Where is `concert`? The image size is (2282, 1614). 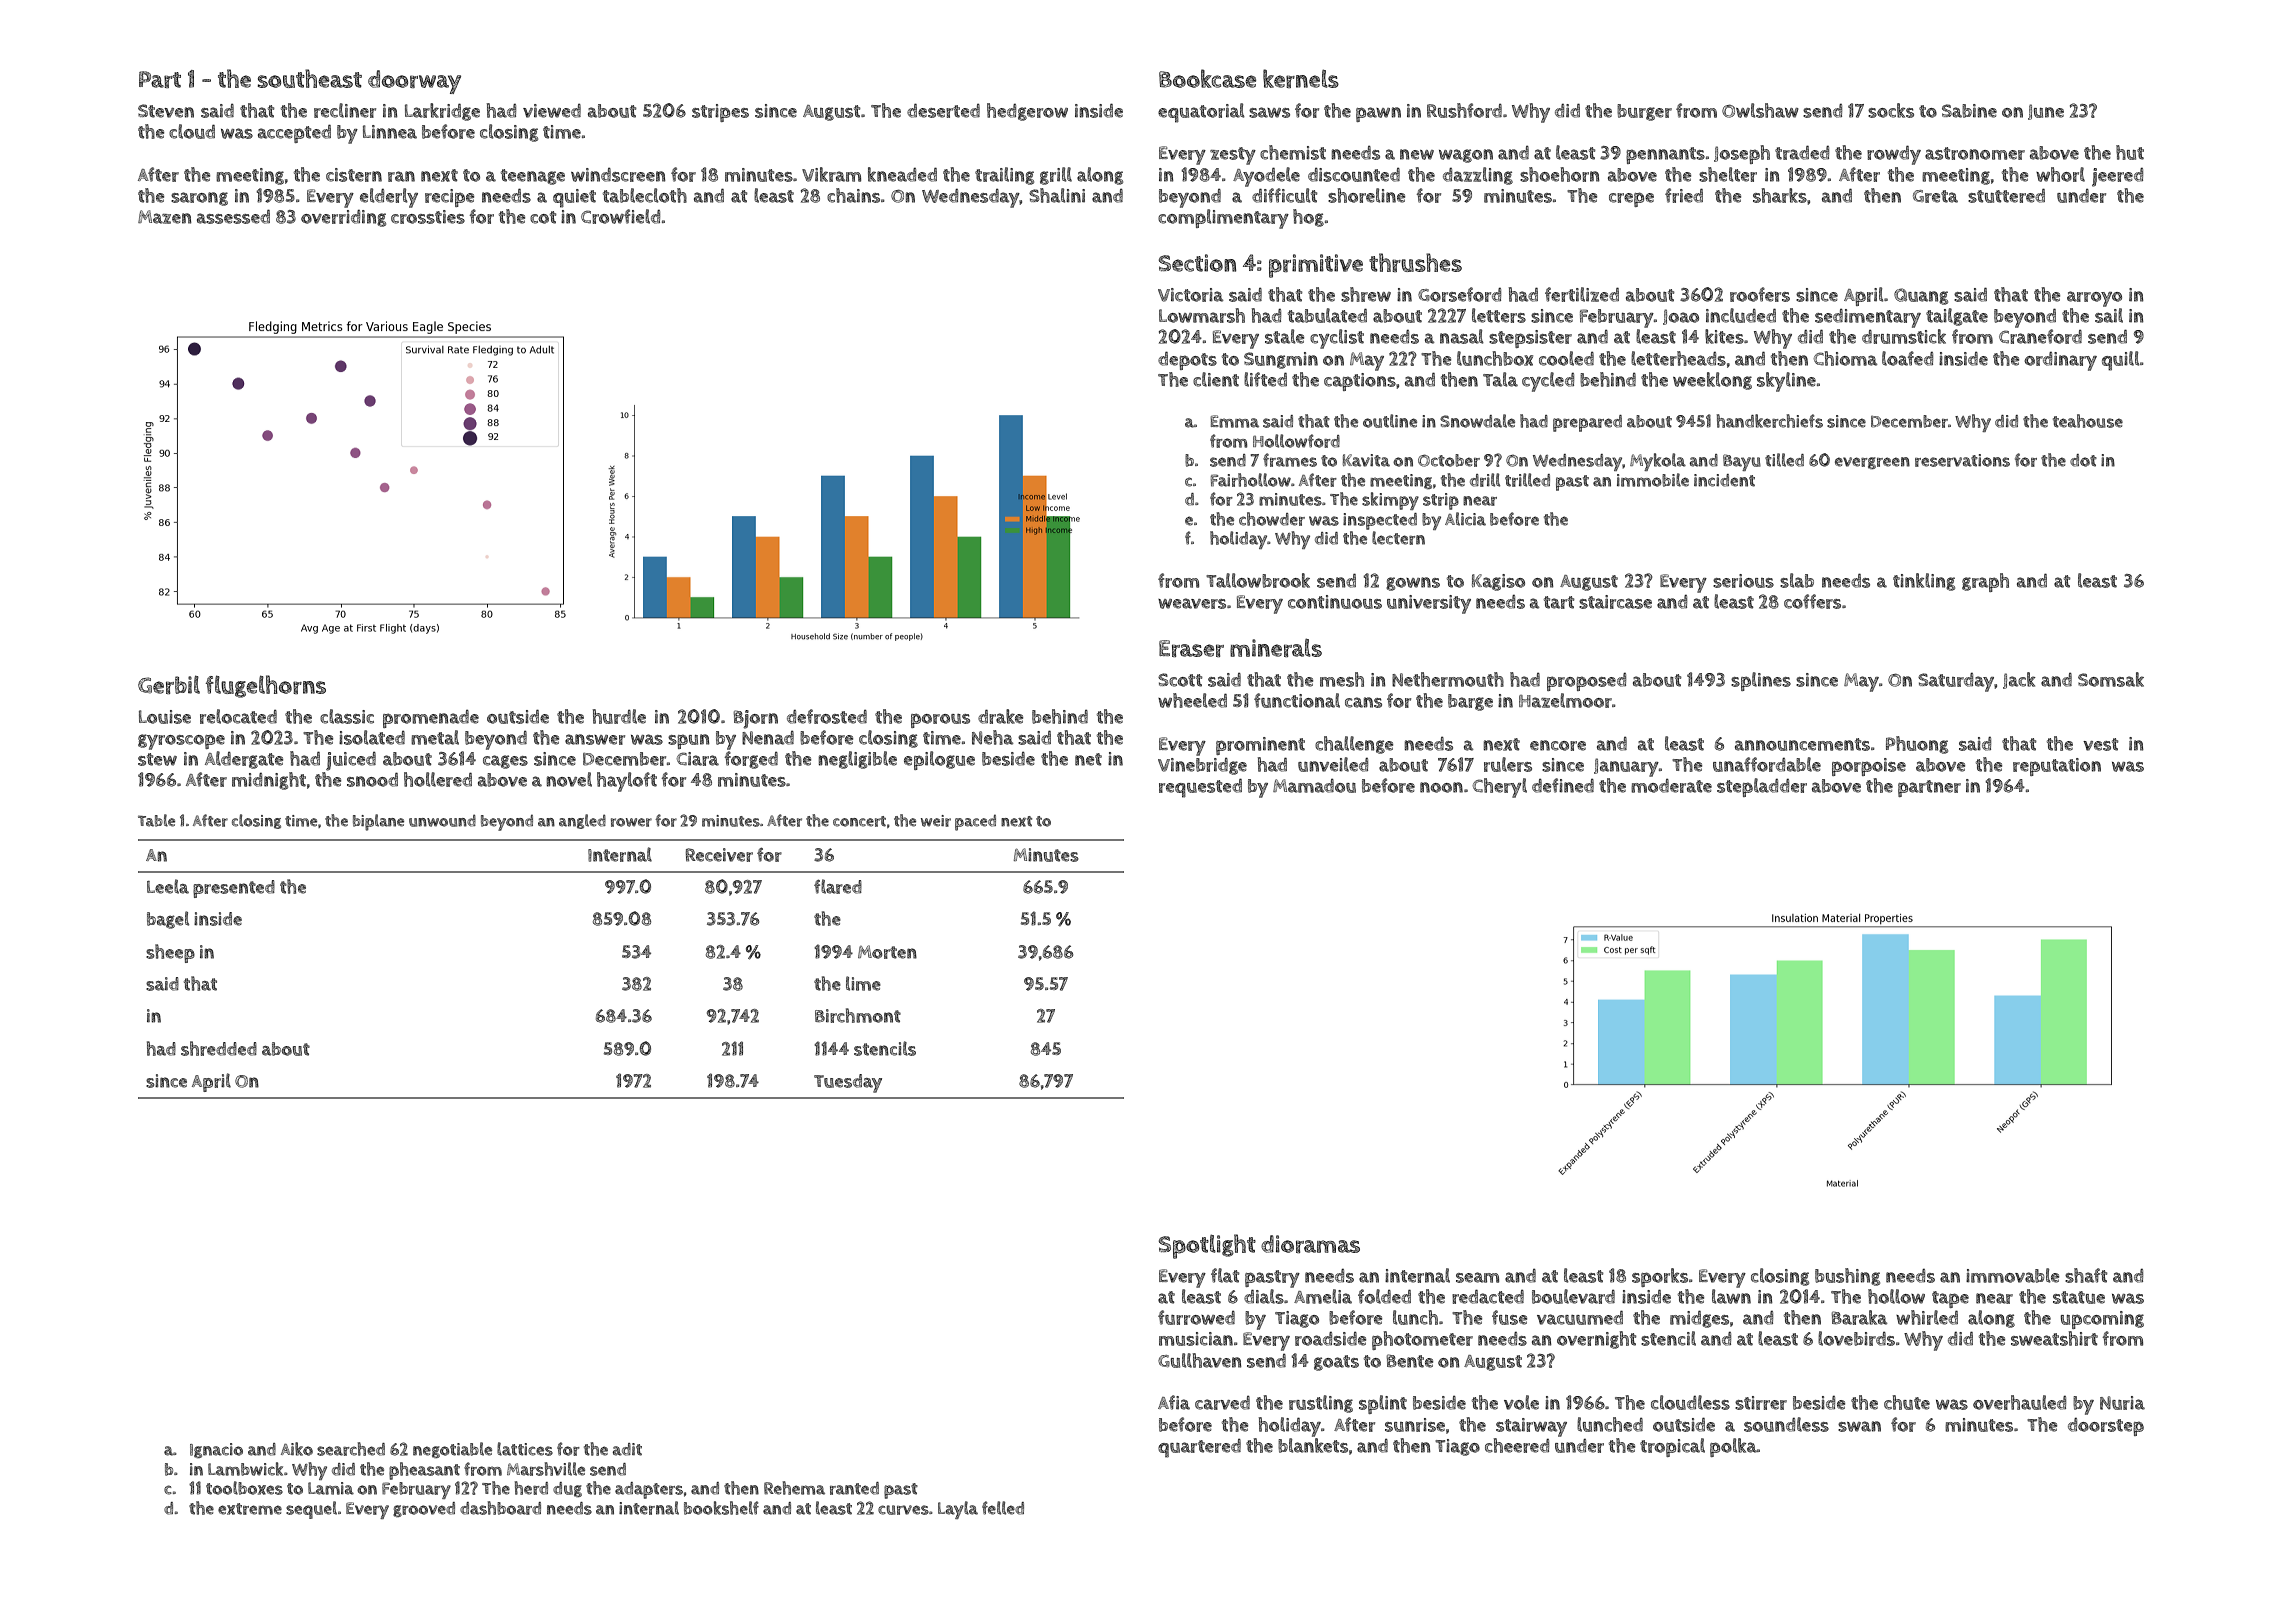 concert is located at coordinates (859, 821).
